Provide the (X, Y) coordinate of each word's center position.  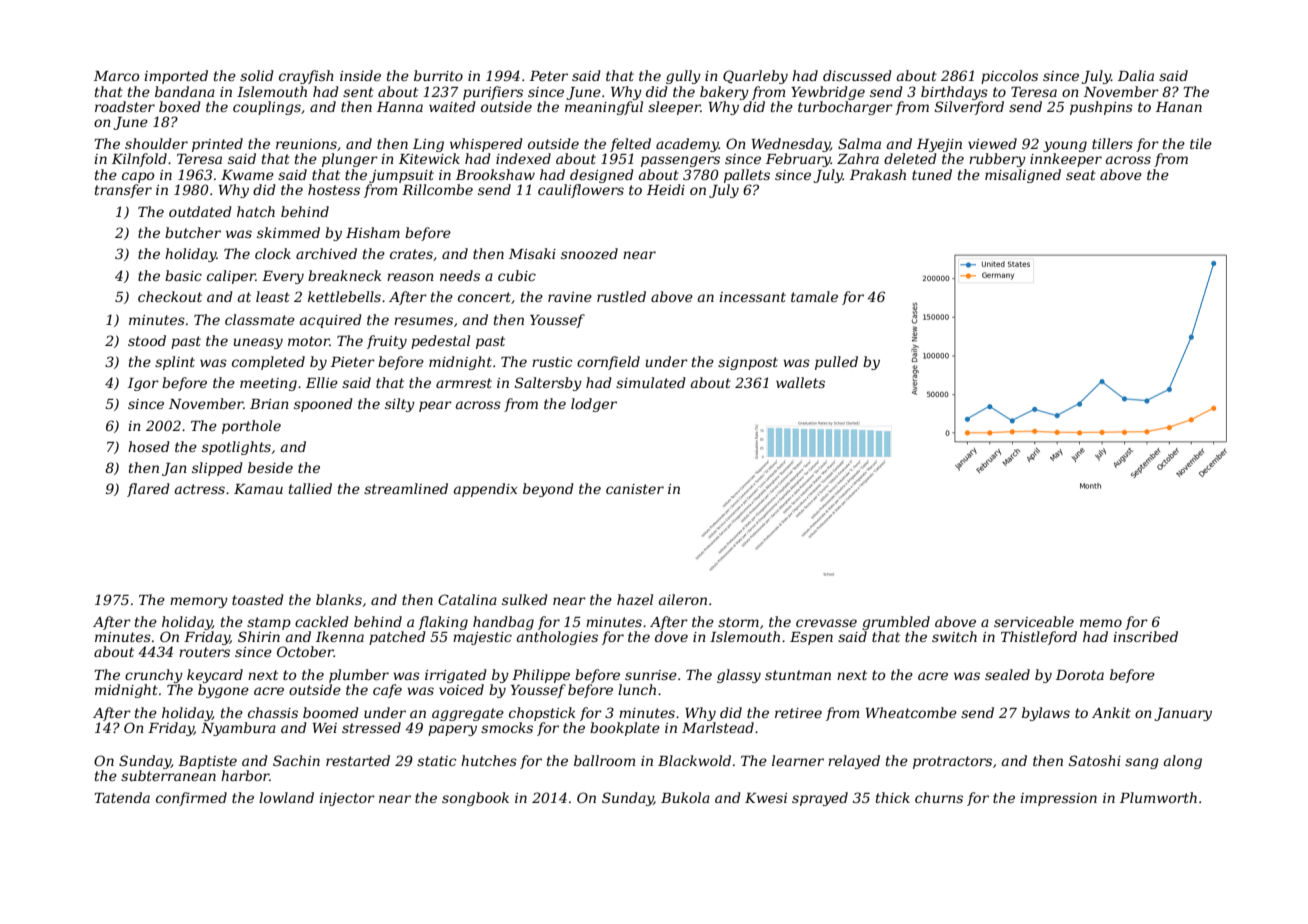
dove (671, 636)
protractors (952, 762)
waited (452, 106)
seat (1081, 175)
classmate (260, 319)
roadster (125, 106)
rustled (621, 296)
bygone (223, 691)
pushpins (1101, 108)
